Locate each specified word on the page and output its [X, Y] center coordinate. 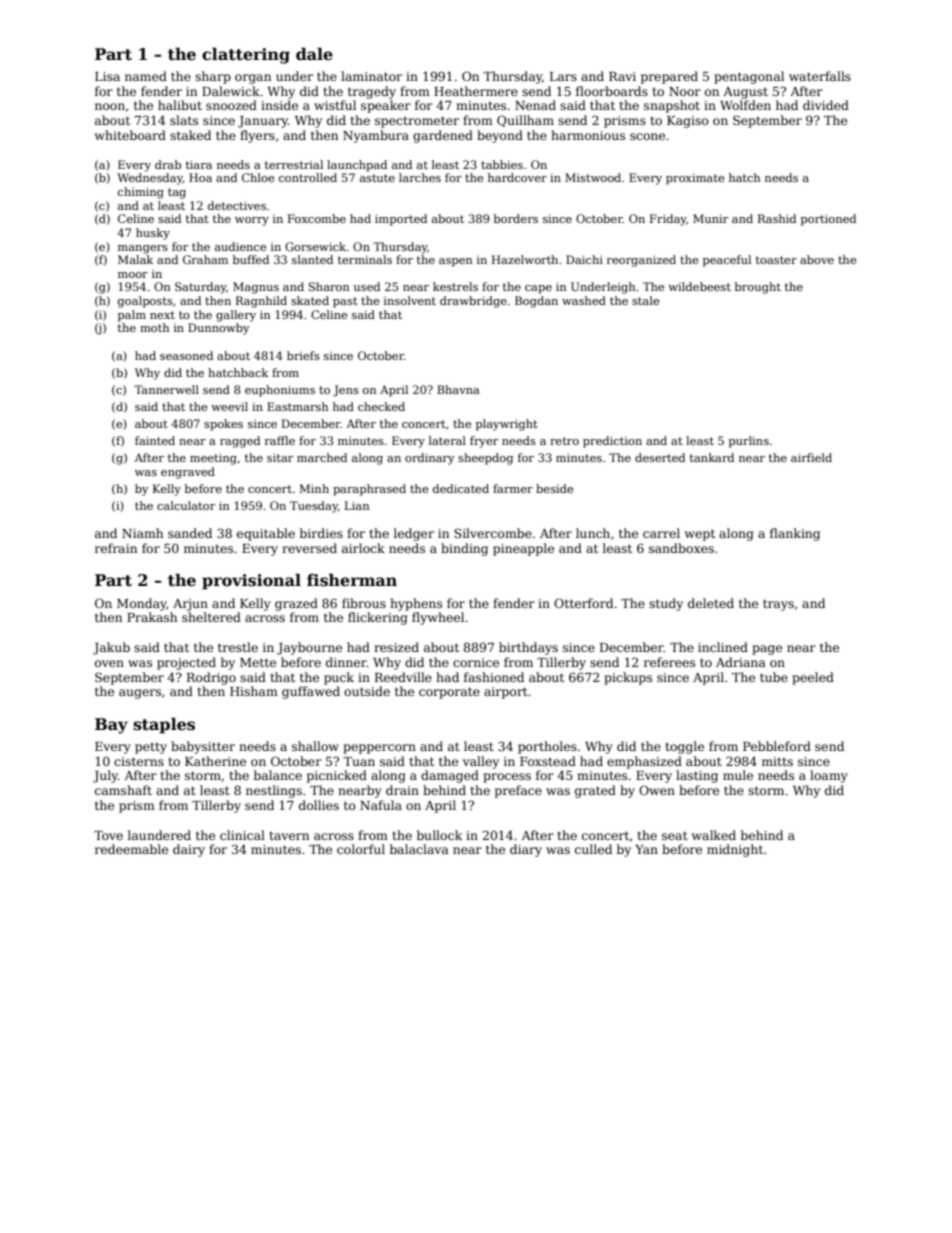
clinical [242, 835]
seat [675, 835]
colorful [361, 849]
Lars [563, 76]
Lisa [107, 76]
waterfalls [820, 76]
